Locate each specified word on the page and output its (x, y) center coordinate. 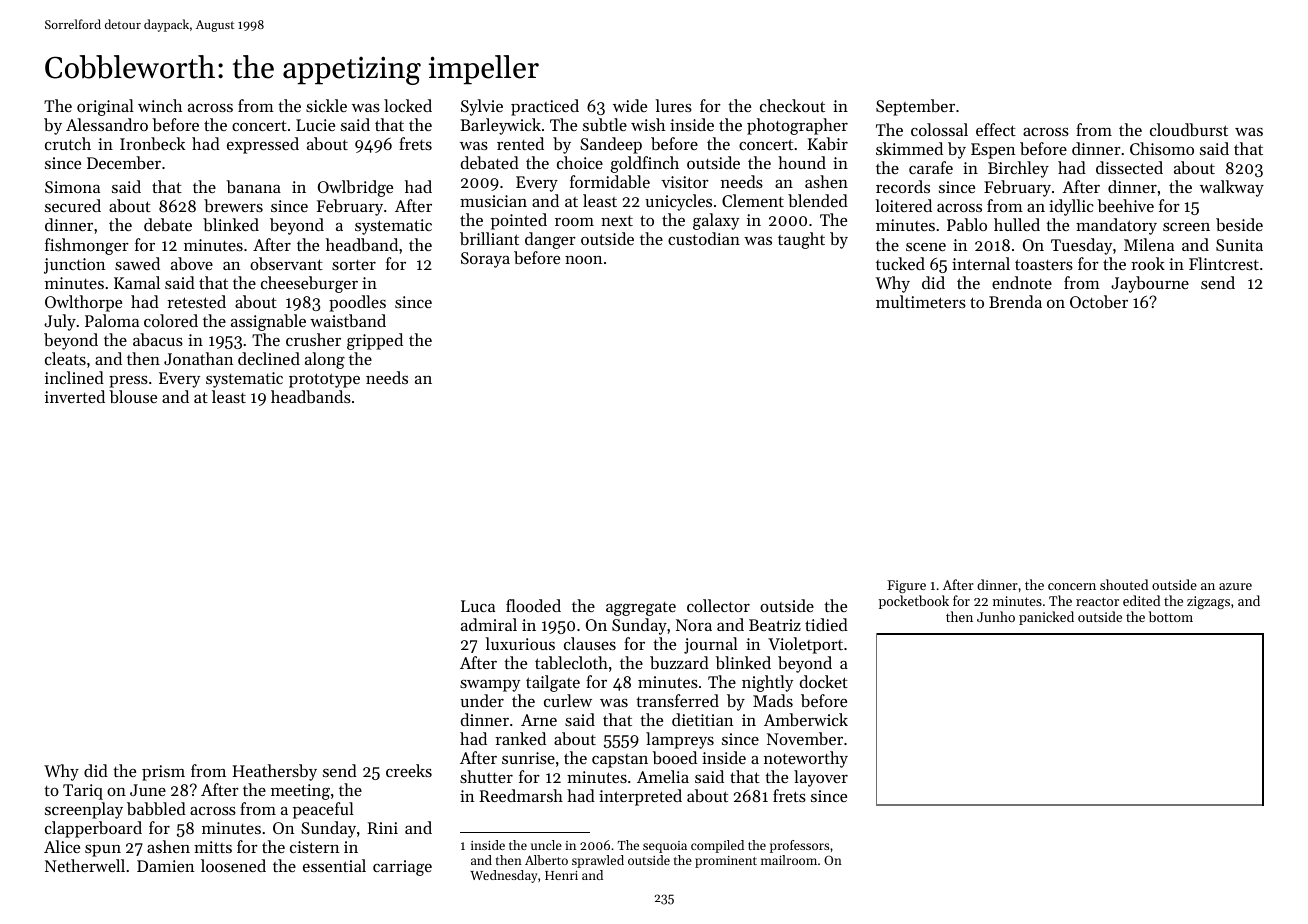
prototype (324, 380)
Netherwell (85, 865)
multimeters (921, 301)
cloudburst (1189, 129)
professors (799, 846)
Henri (561, 875)
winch (160, 105)
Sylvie (482, 107)
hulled (1017, 224)
